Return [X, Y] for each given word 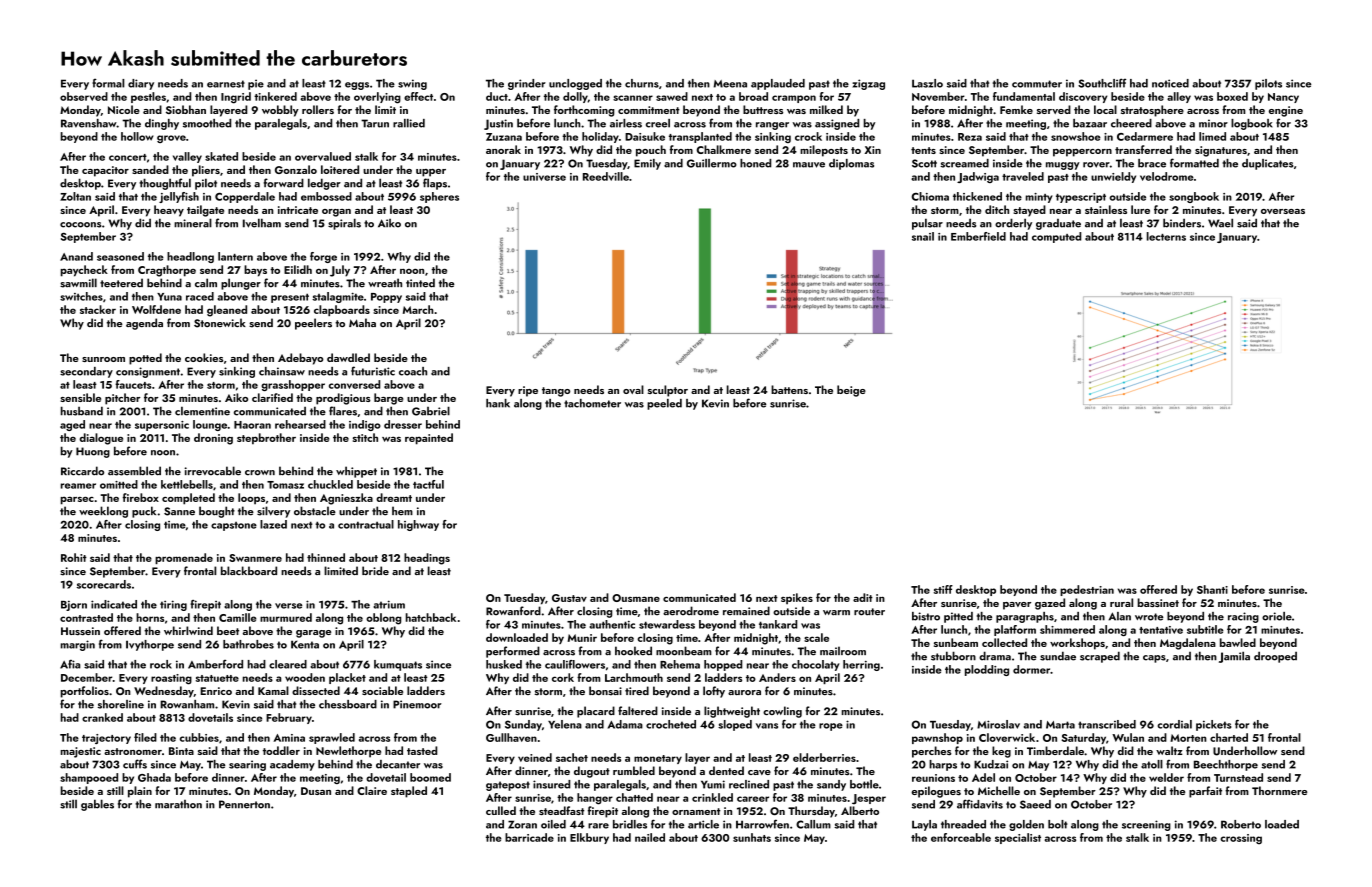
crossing [1241, 839]
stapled [409, 792]
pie [256, 84]
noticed [1170, 83]
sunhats [752, 837]
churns [642, 83]
